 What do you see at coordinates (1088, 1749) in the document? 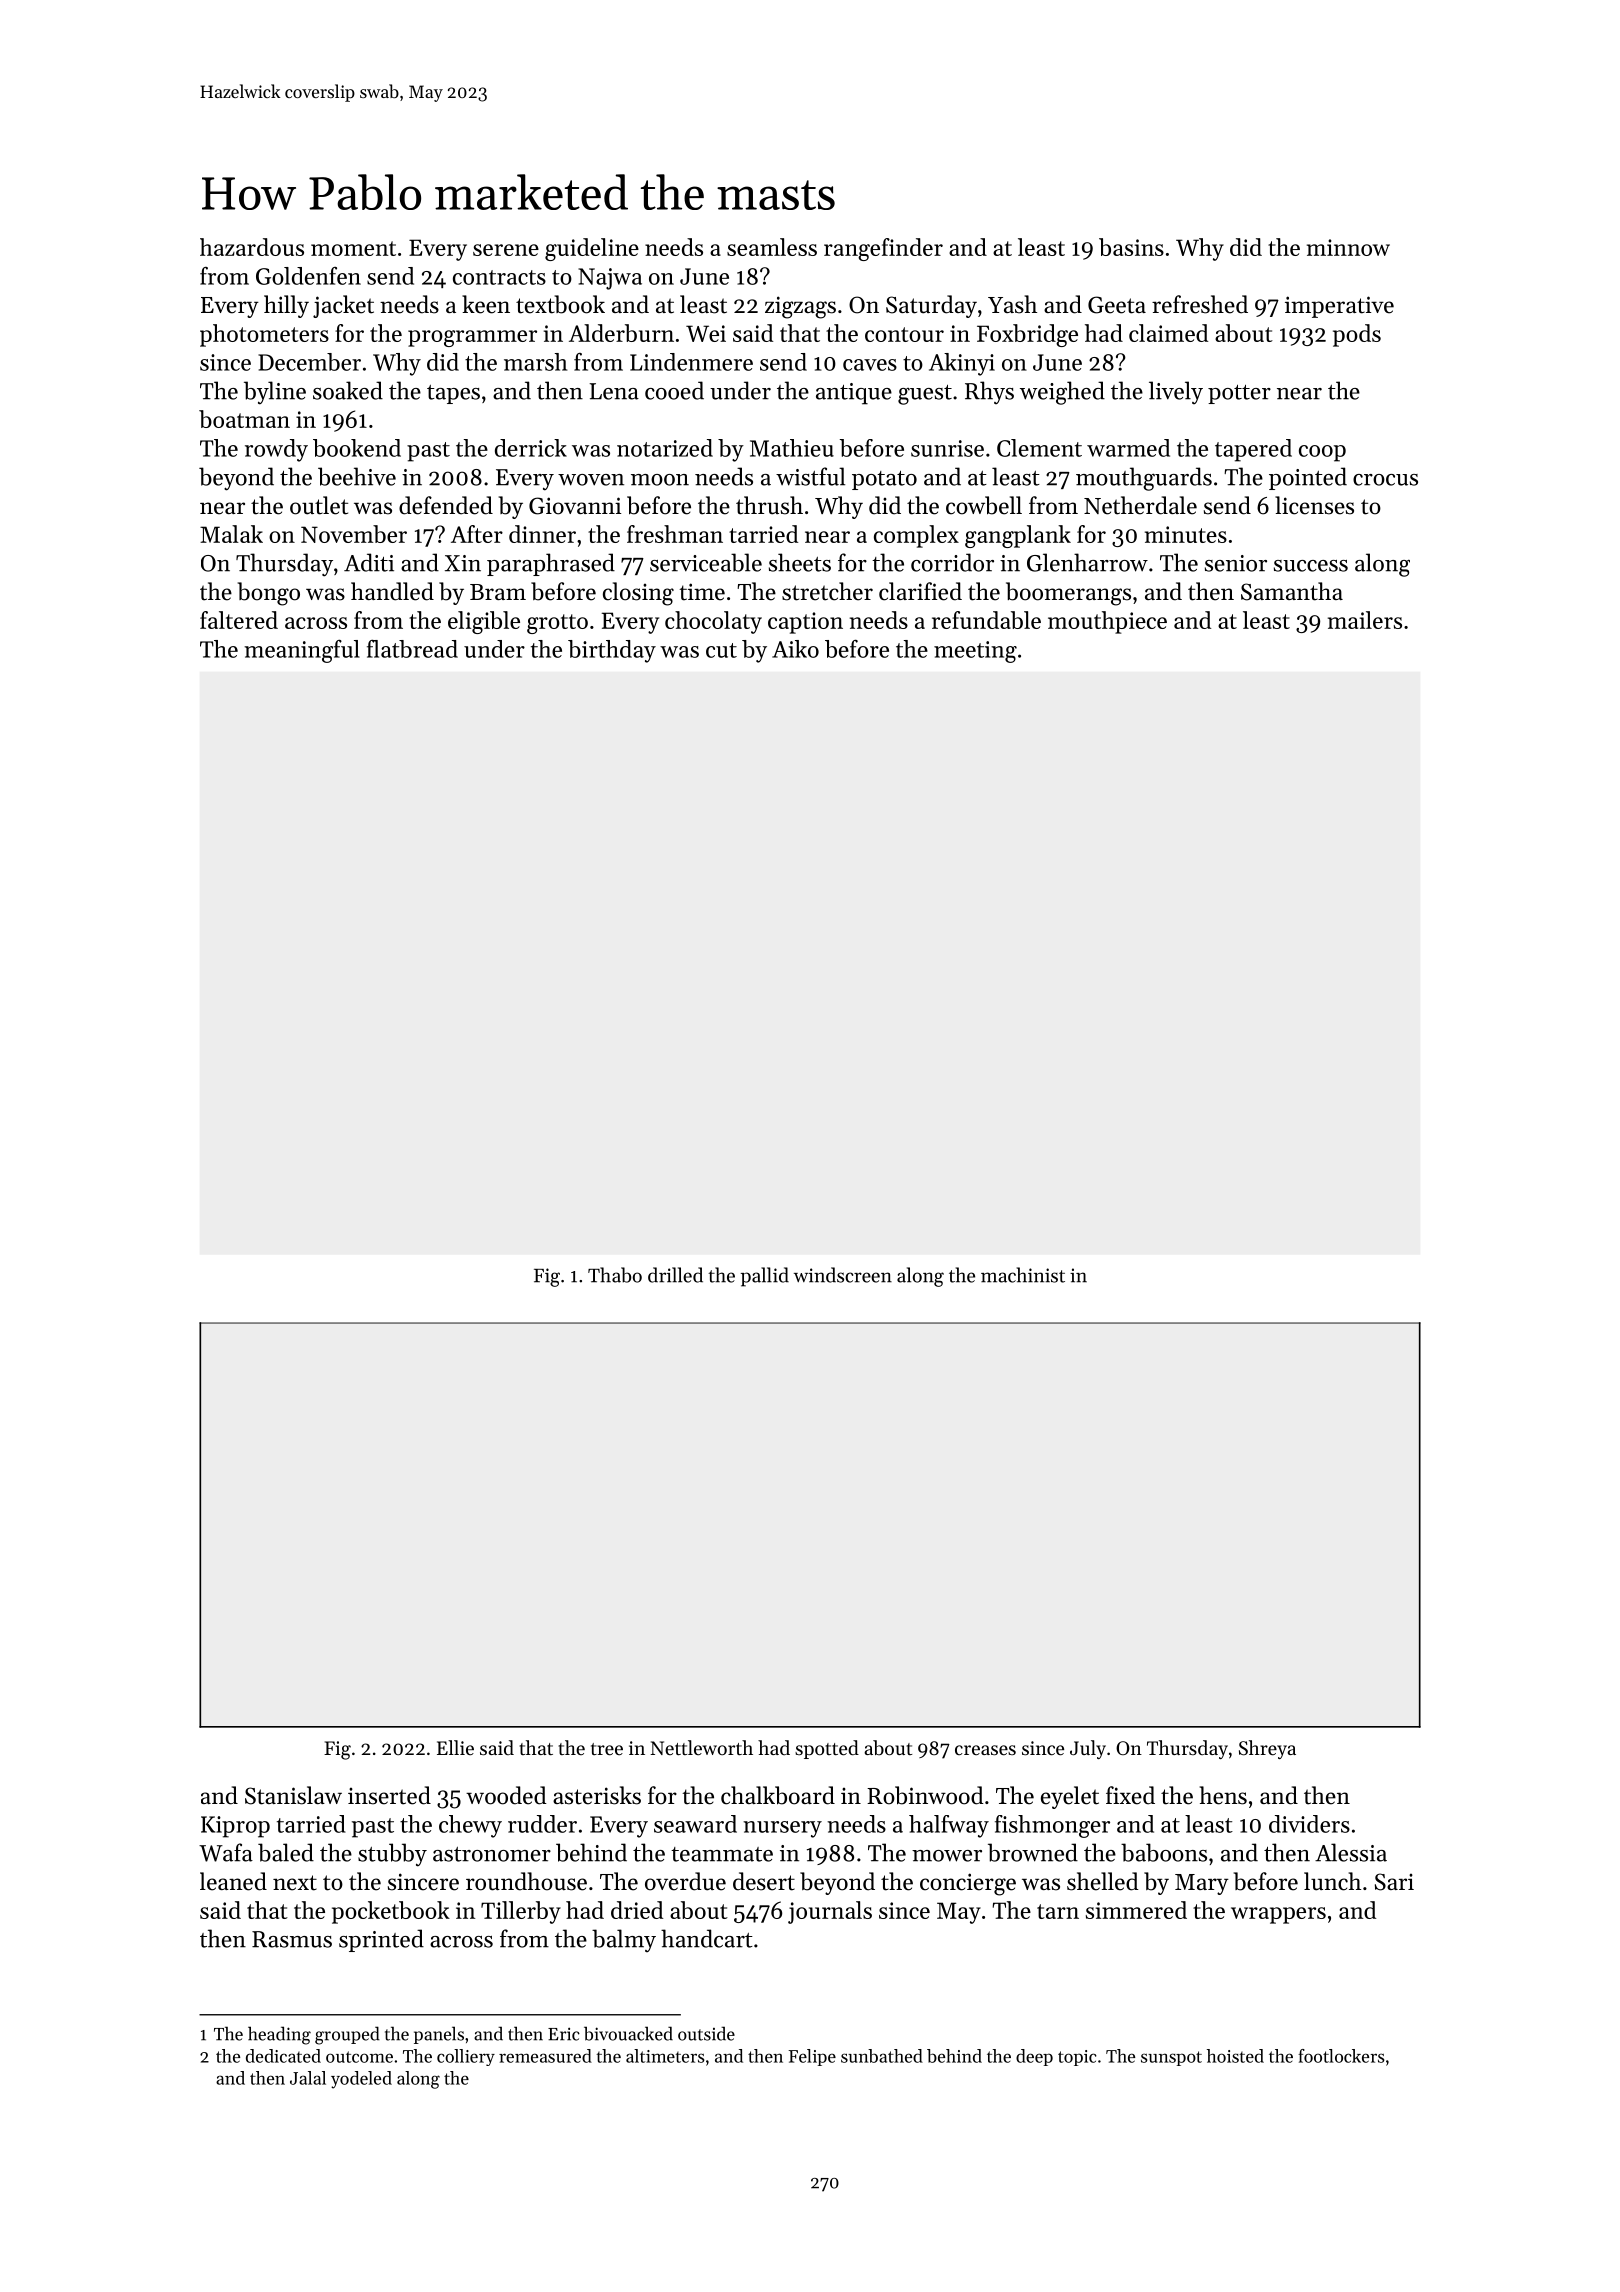
I see `July` at bounding box center [1088, 1749].
